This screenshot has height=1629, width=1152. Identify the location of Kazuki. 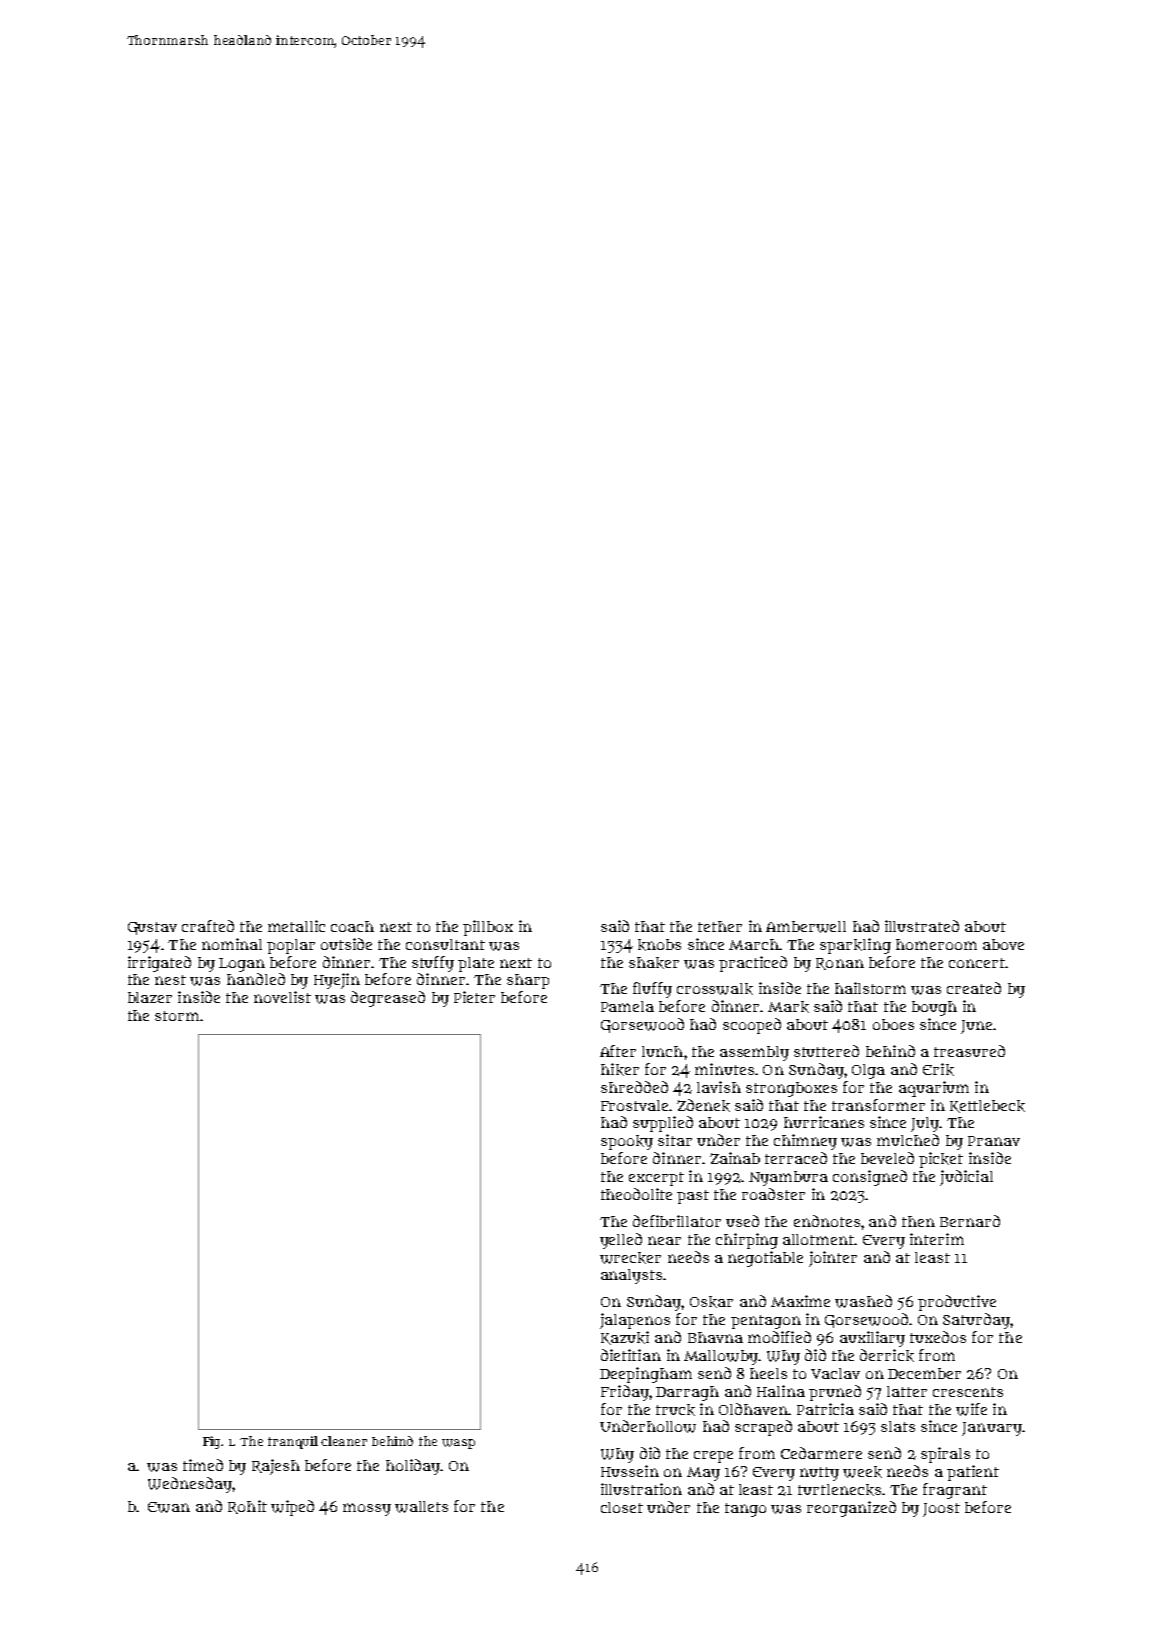
(625, 1338).
